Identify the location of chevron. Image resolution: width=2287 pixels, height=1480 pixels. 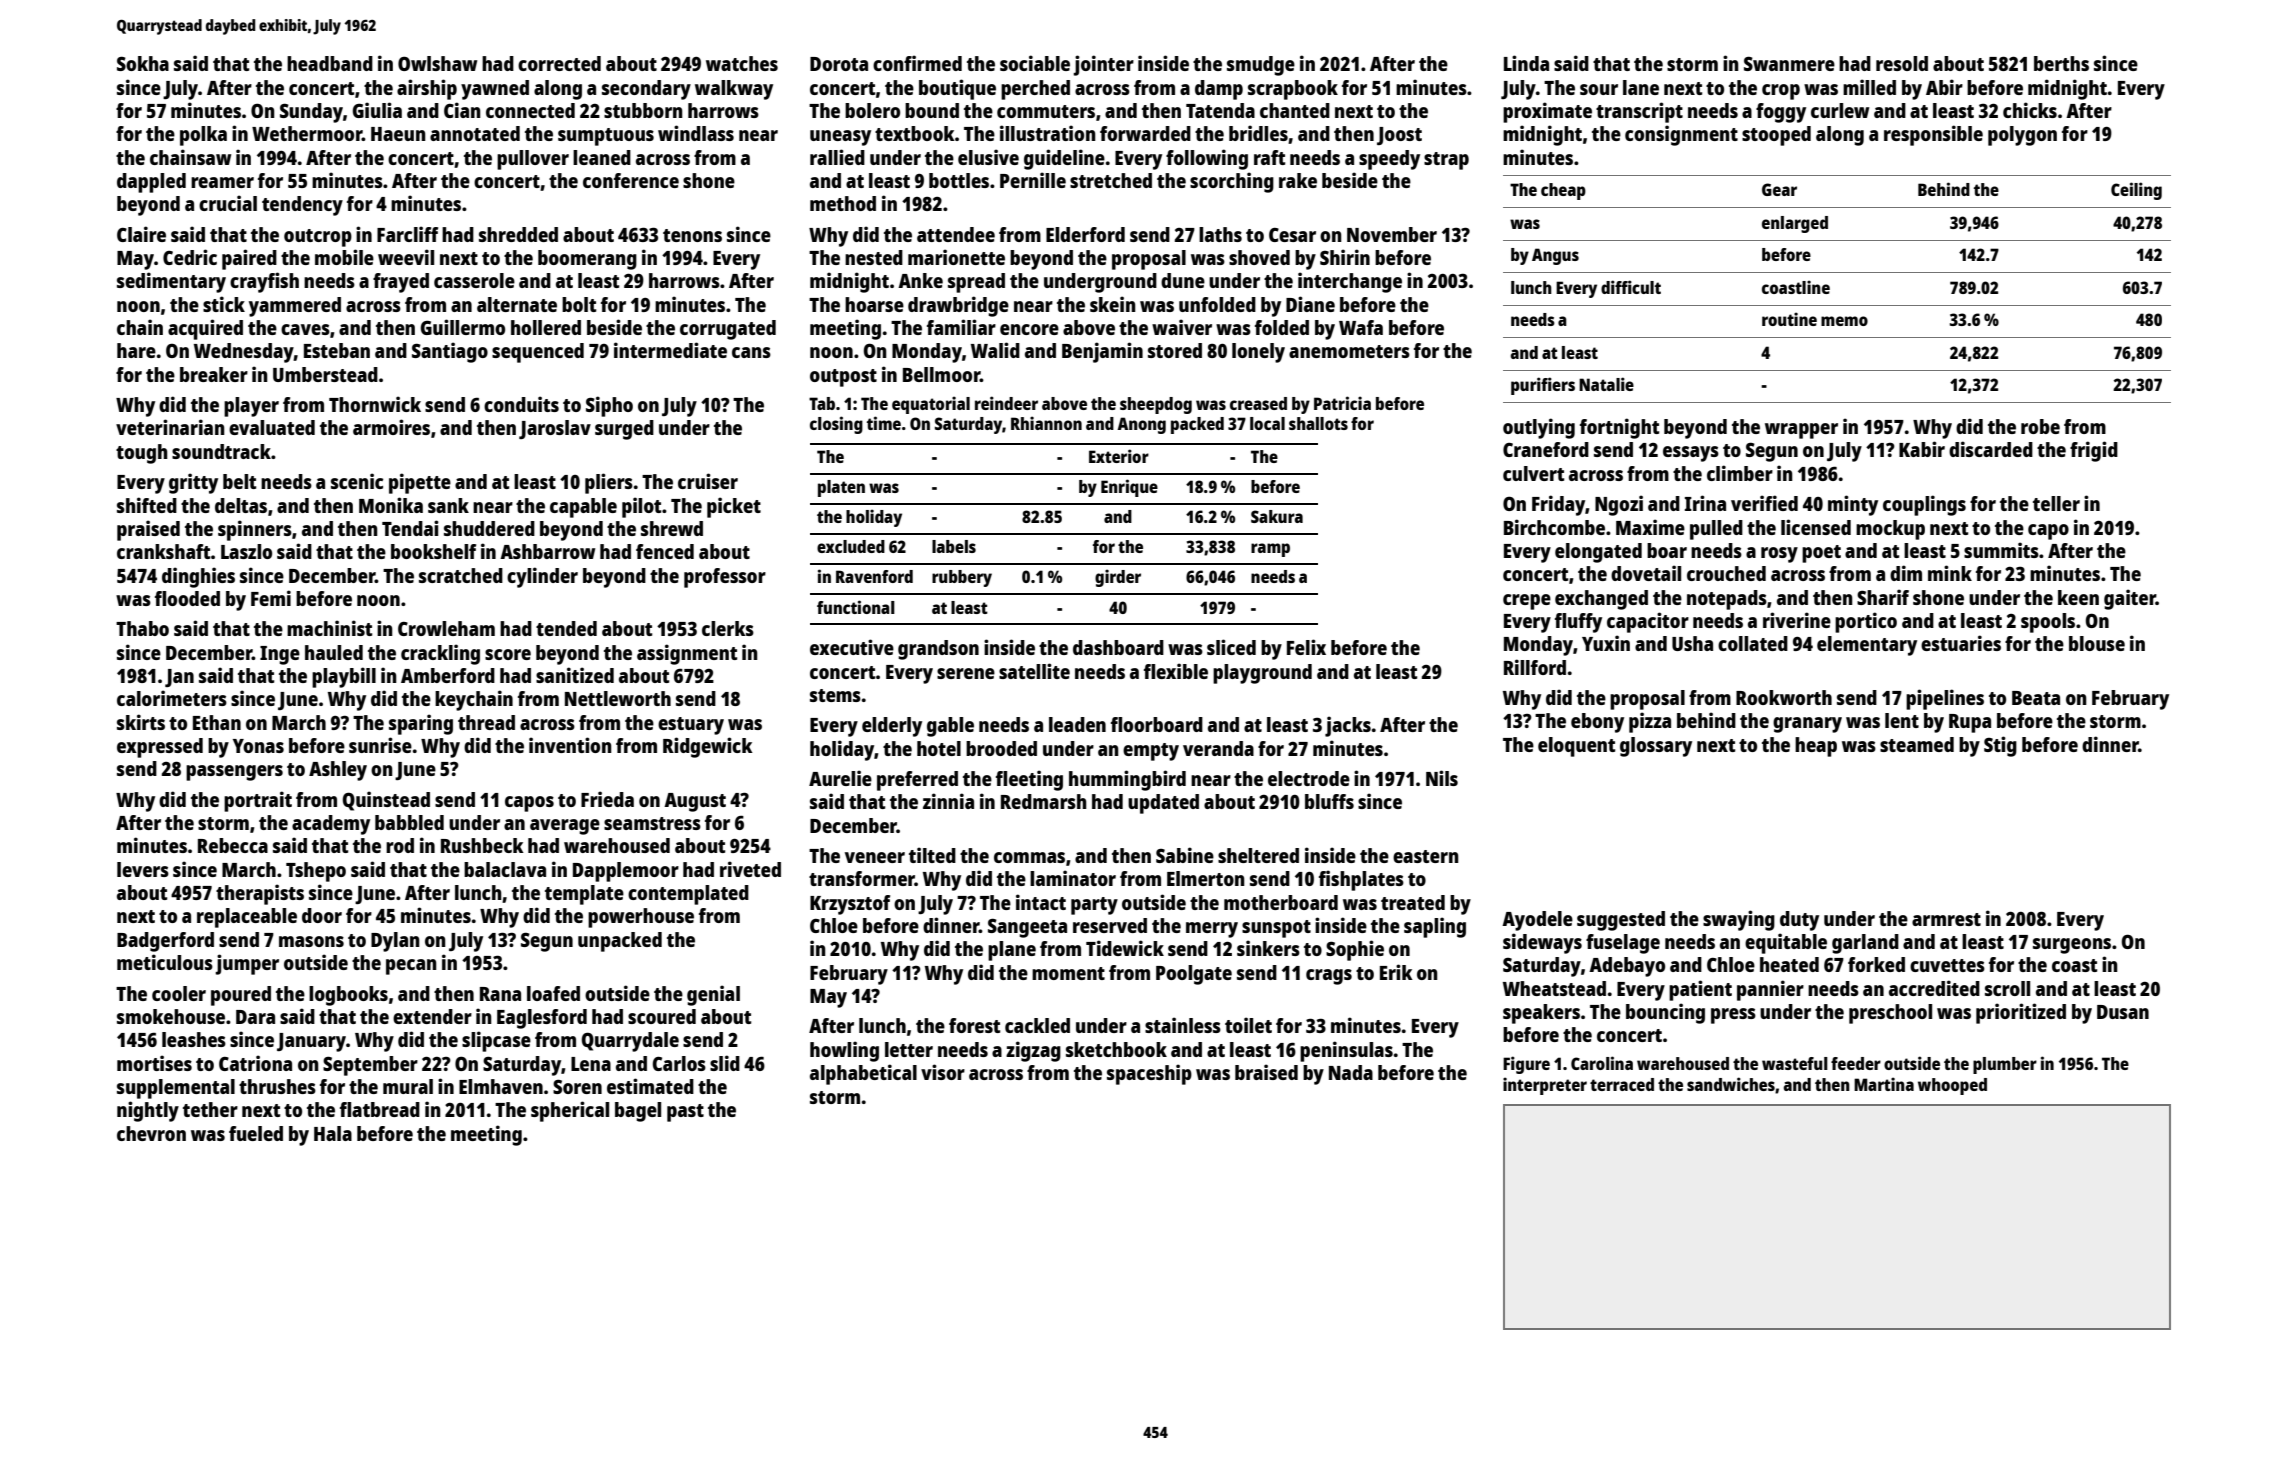
(151, 1133).
